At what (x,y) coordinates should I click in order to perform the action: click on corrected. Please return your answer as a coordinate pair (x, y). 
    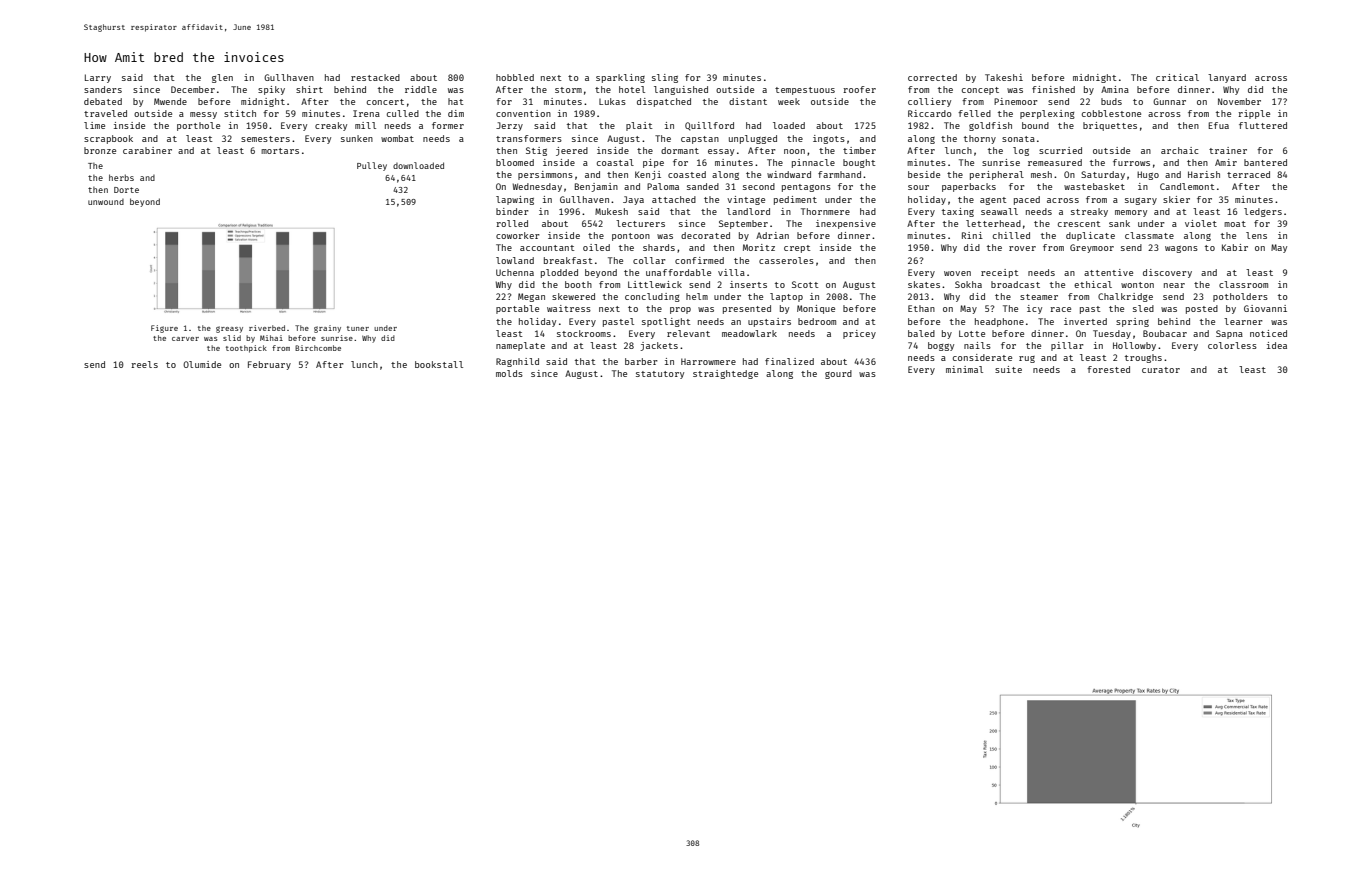
    Looking at the image, I should click on (932, 77).
